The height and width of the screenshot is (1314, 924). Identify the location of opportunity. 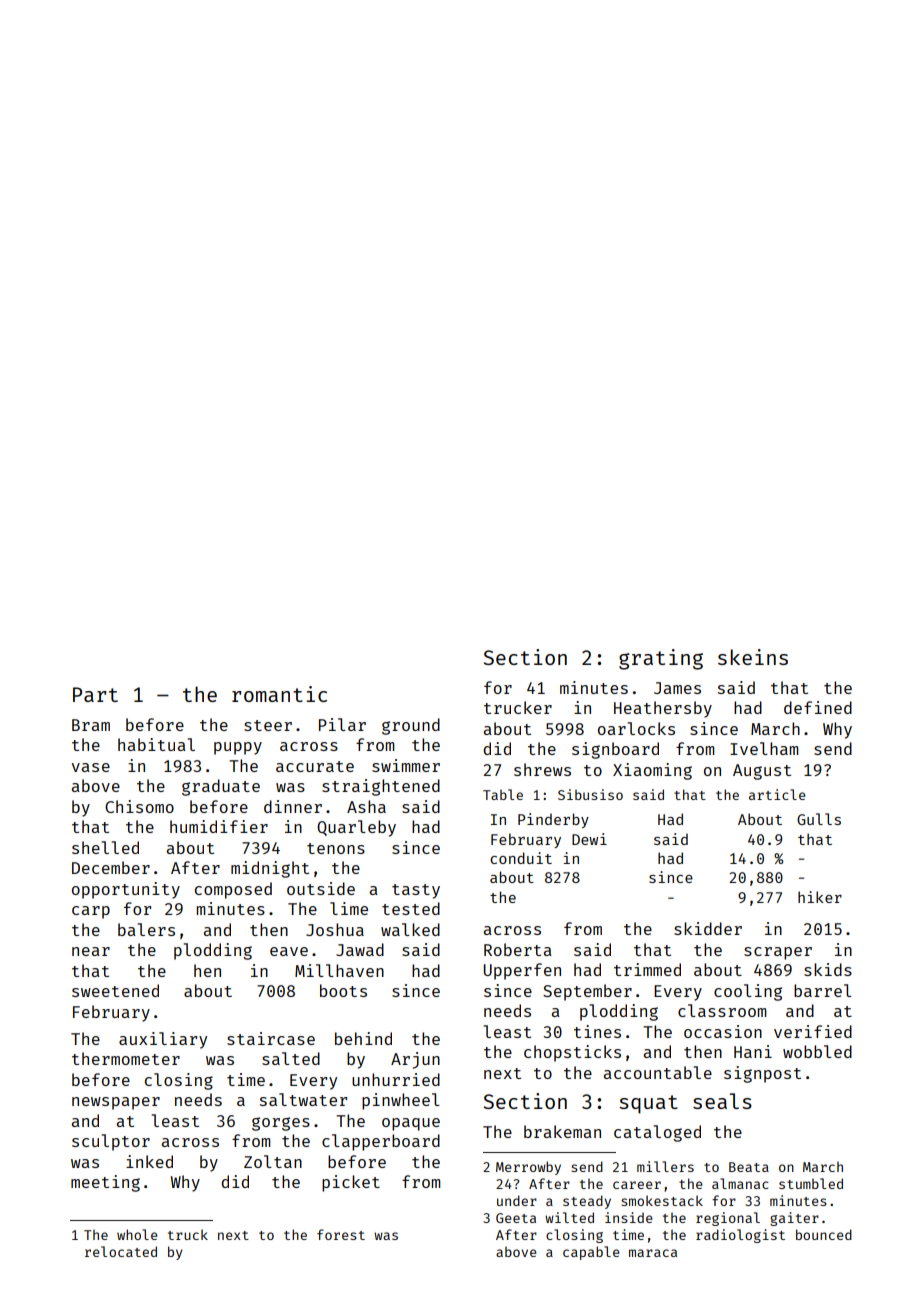
(126, 890).
